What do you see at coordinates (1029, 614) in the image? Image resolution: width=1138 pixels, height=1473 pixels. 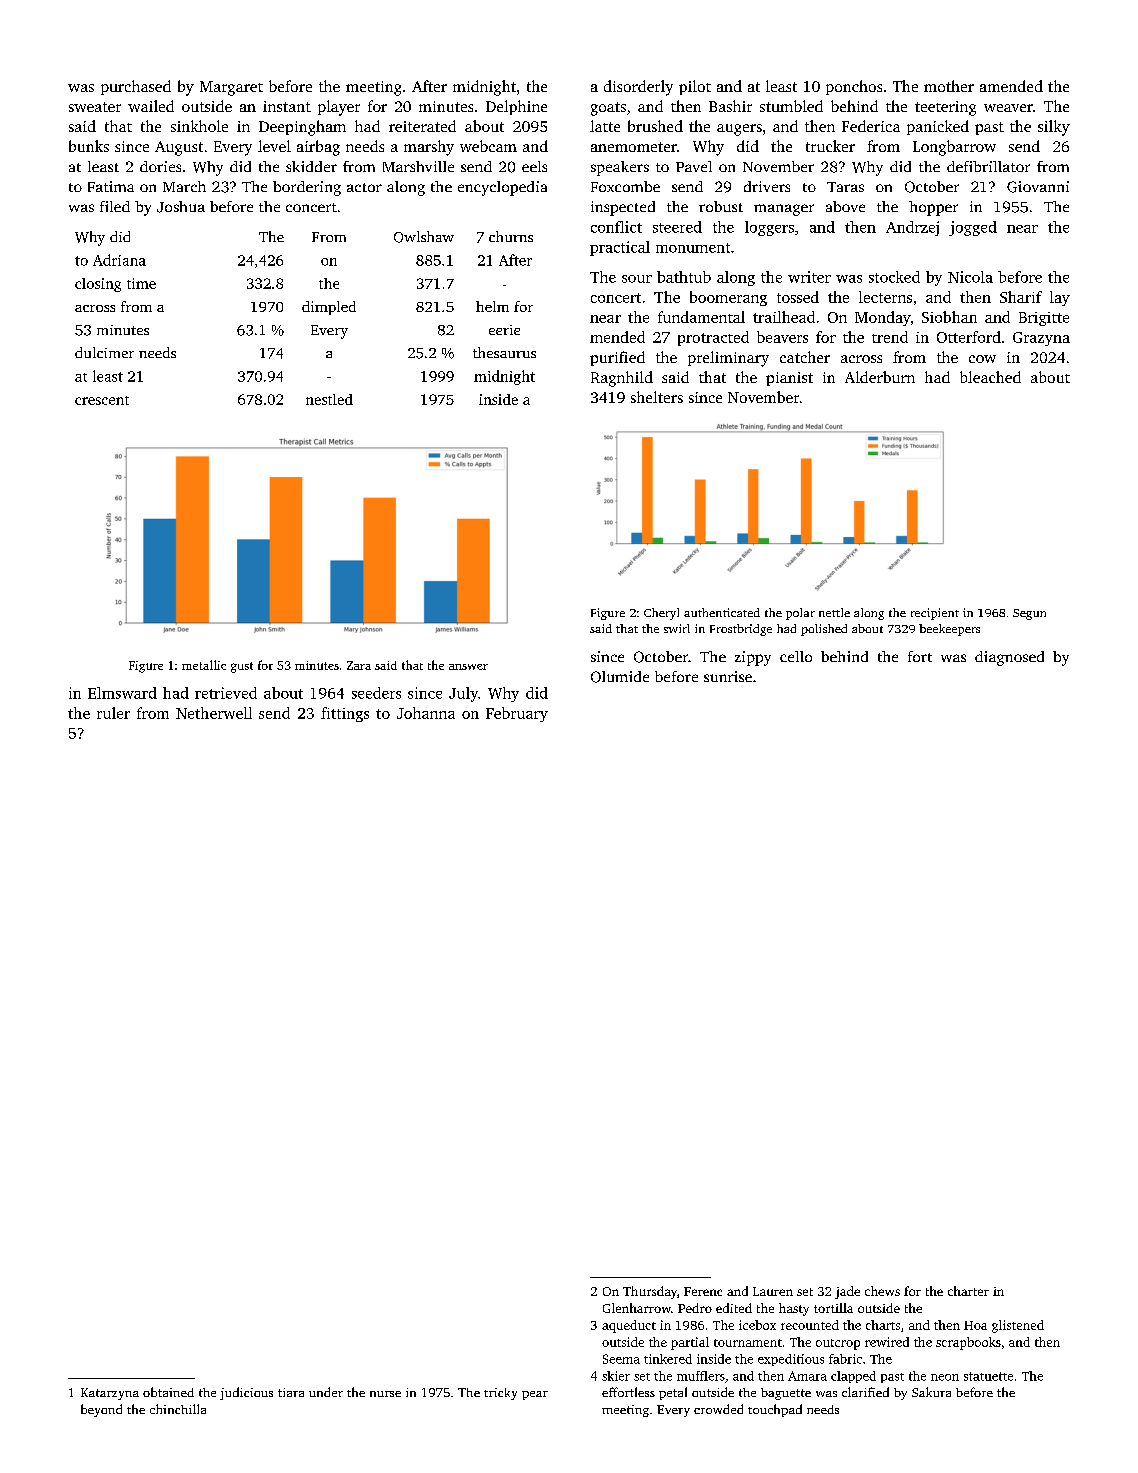 I see `Segun` at bounding box center [1029, 614].
